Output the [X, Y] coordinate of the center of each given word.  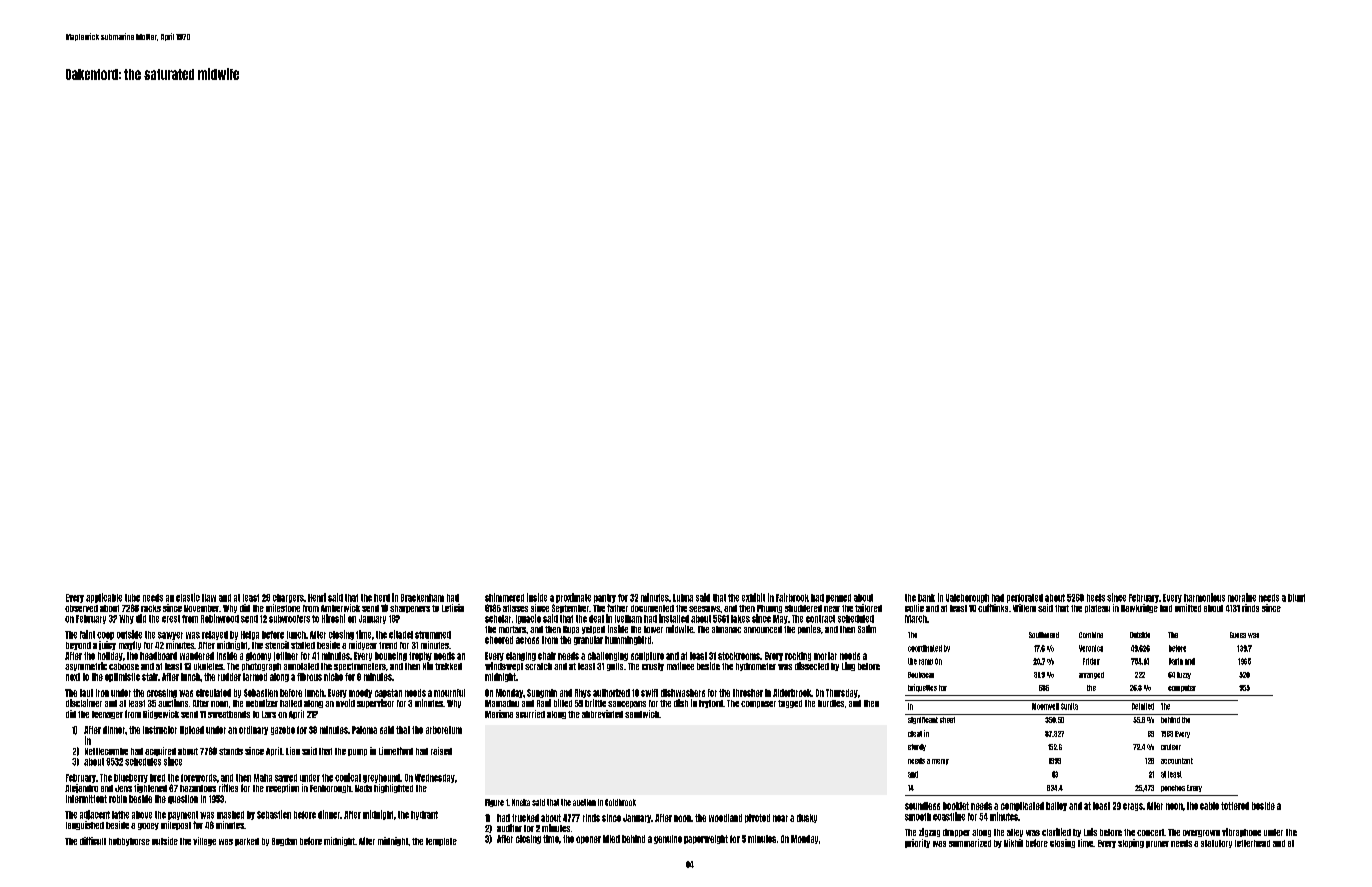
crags [1133, 807]
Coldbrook [620, 802]
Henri [317, 597]
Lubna [683, 598]
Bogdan [284, 842]
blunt [1296, 598]
